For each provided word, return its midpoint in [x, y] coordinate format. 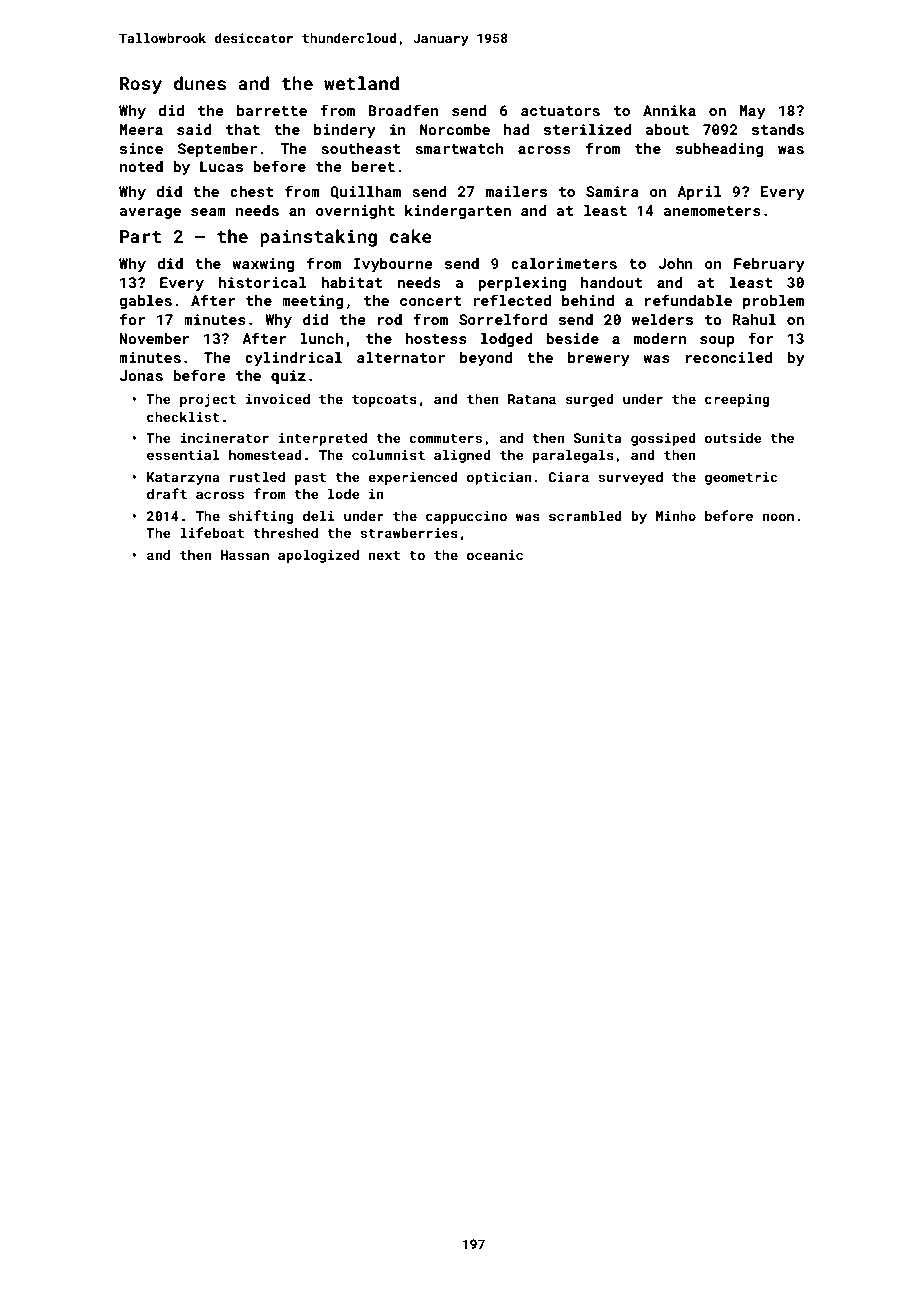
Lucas [221, 166]
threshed [285, 532]
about [667, 129]
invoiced [278, 398]
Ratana [532, 399]
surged [590, 400]
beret [373, 166]
